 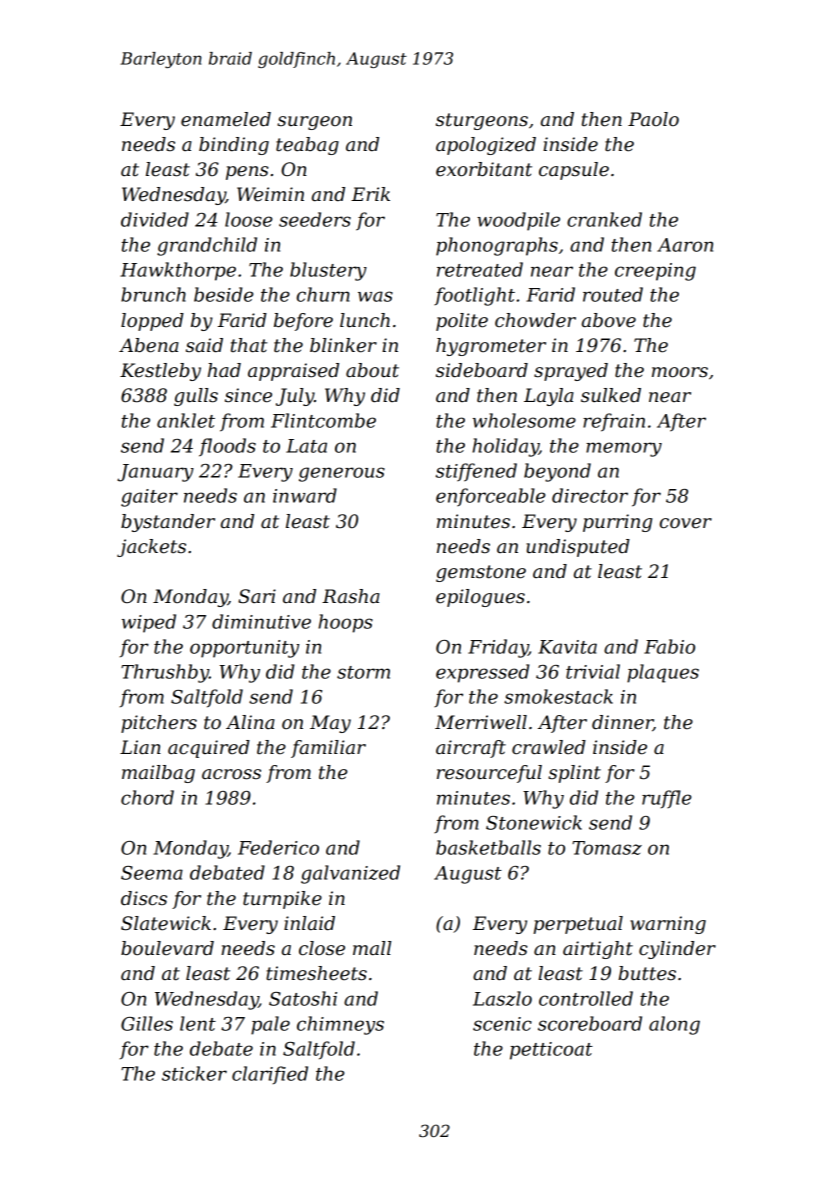 What do you see at coordinates (167, 948) in the document?
I see `boulevard` at bounding box center [167, 948].
